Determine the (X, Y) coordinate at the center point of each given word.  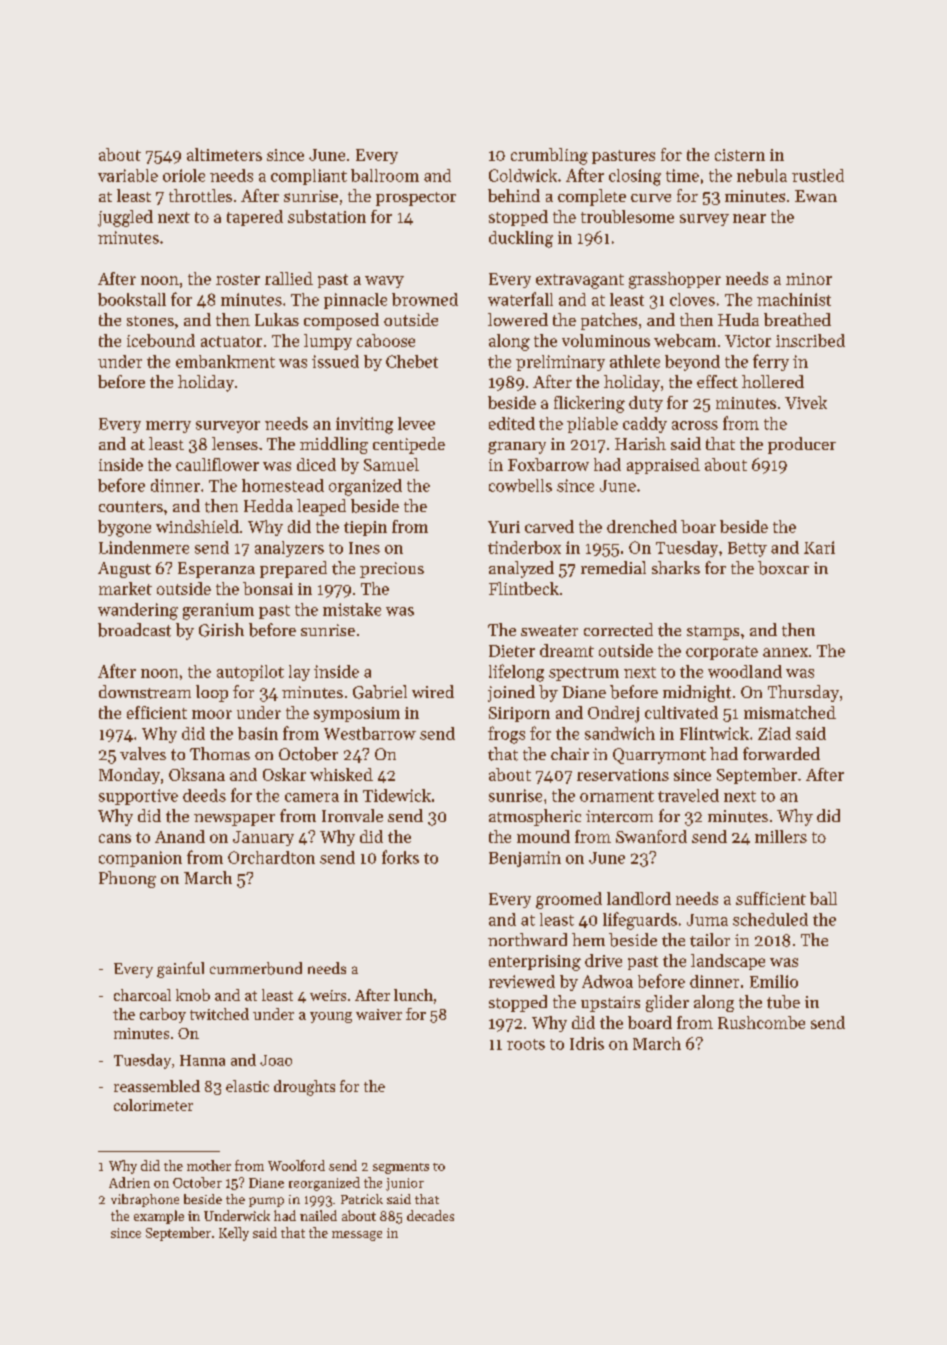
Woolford (296, 1165)
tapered (255, 218)
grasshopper (675, 280)
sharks (676, 567)
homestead (283, 485)
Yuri (504, 527)
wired (433, 691)
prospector (416, 199)
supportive (138, 797)
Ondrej (613, 714)
